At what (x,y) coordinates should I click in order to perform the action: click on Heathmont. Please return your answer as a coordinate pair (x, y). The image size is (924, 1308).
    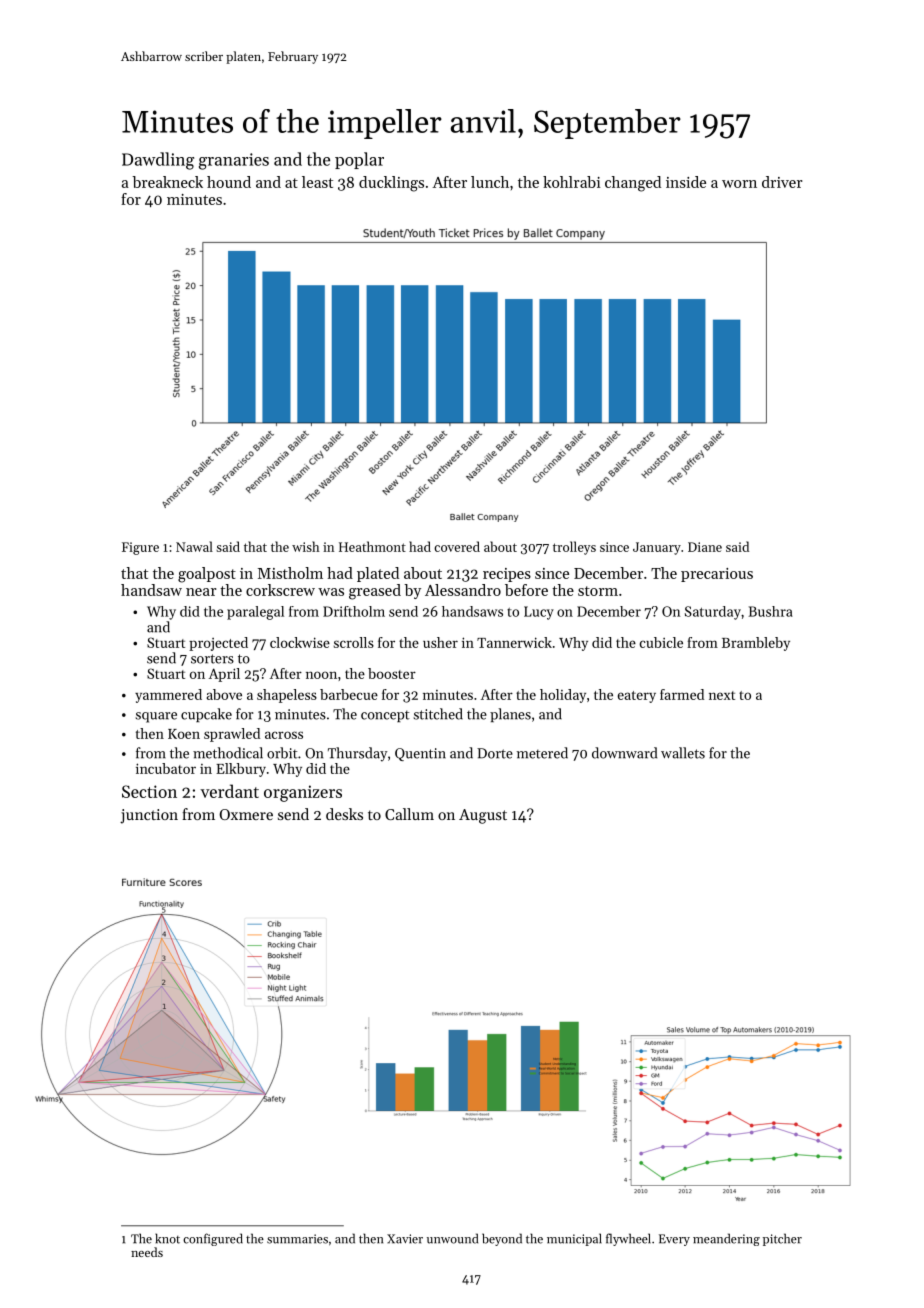
    Looking at the image, I should click on (372, 546).
